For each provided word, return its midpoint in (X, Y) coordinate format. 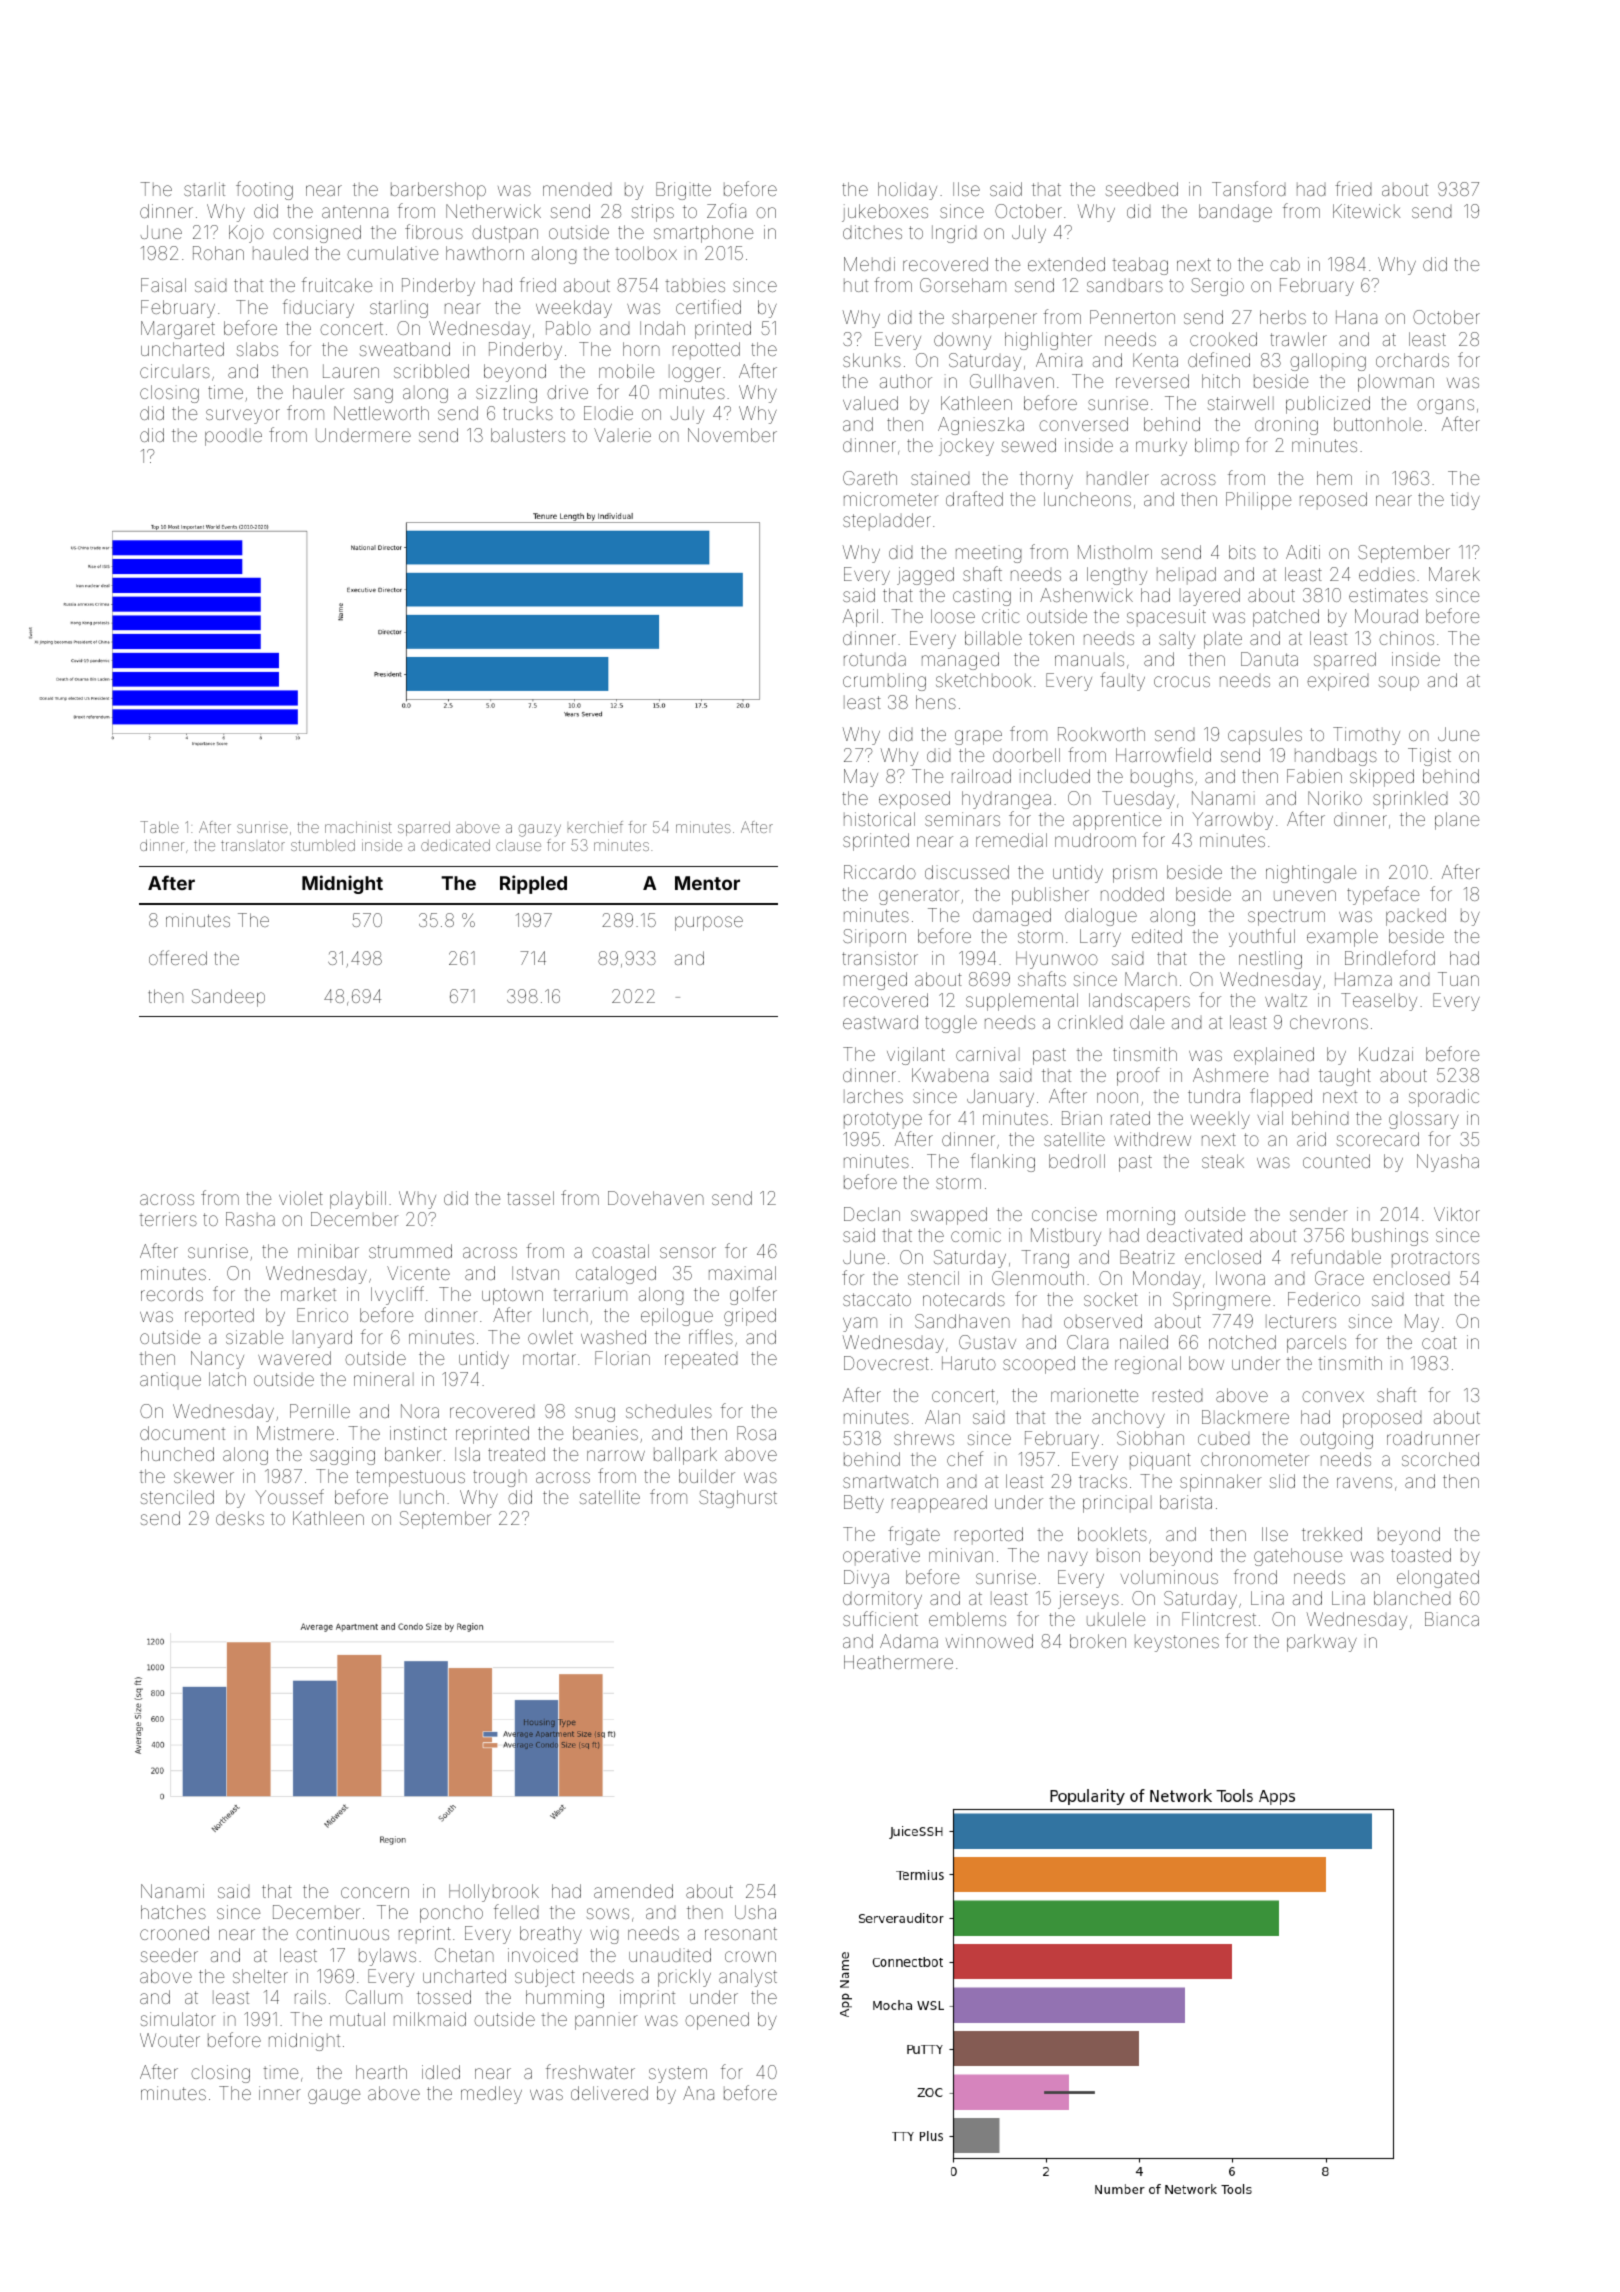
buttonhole (1378, 424)
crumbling (884, 682)
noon (1117, 1097)
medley (491, 2095)
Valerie (622, 435)
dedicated (455, 845)
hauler (318, 392)
